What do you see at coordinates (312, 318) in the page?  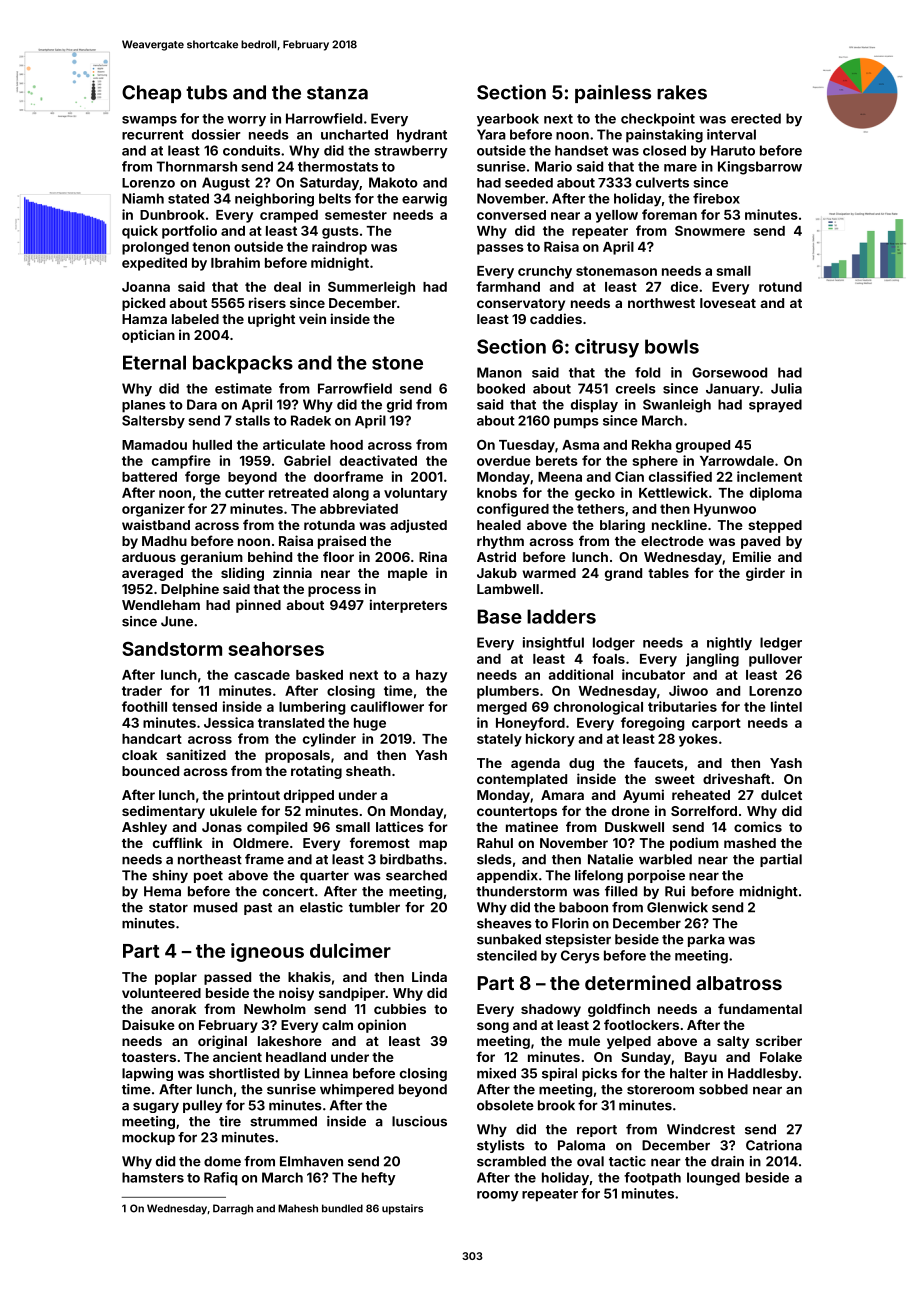 I see `vein` at bounding box center [312, 318].
